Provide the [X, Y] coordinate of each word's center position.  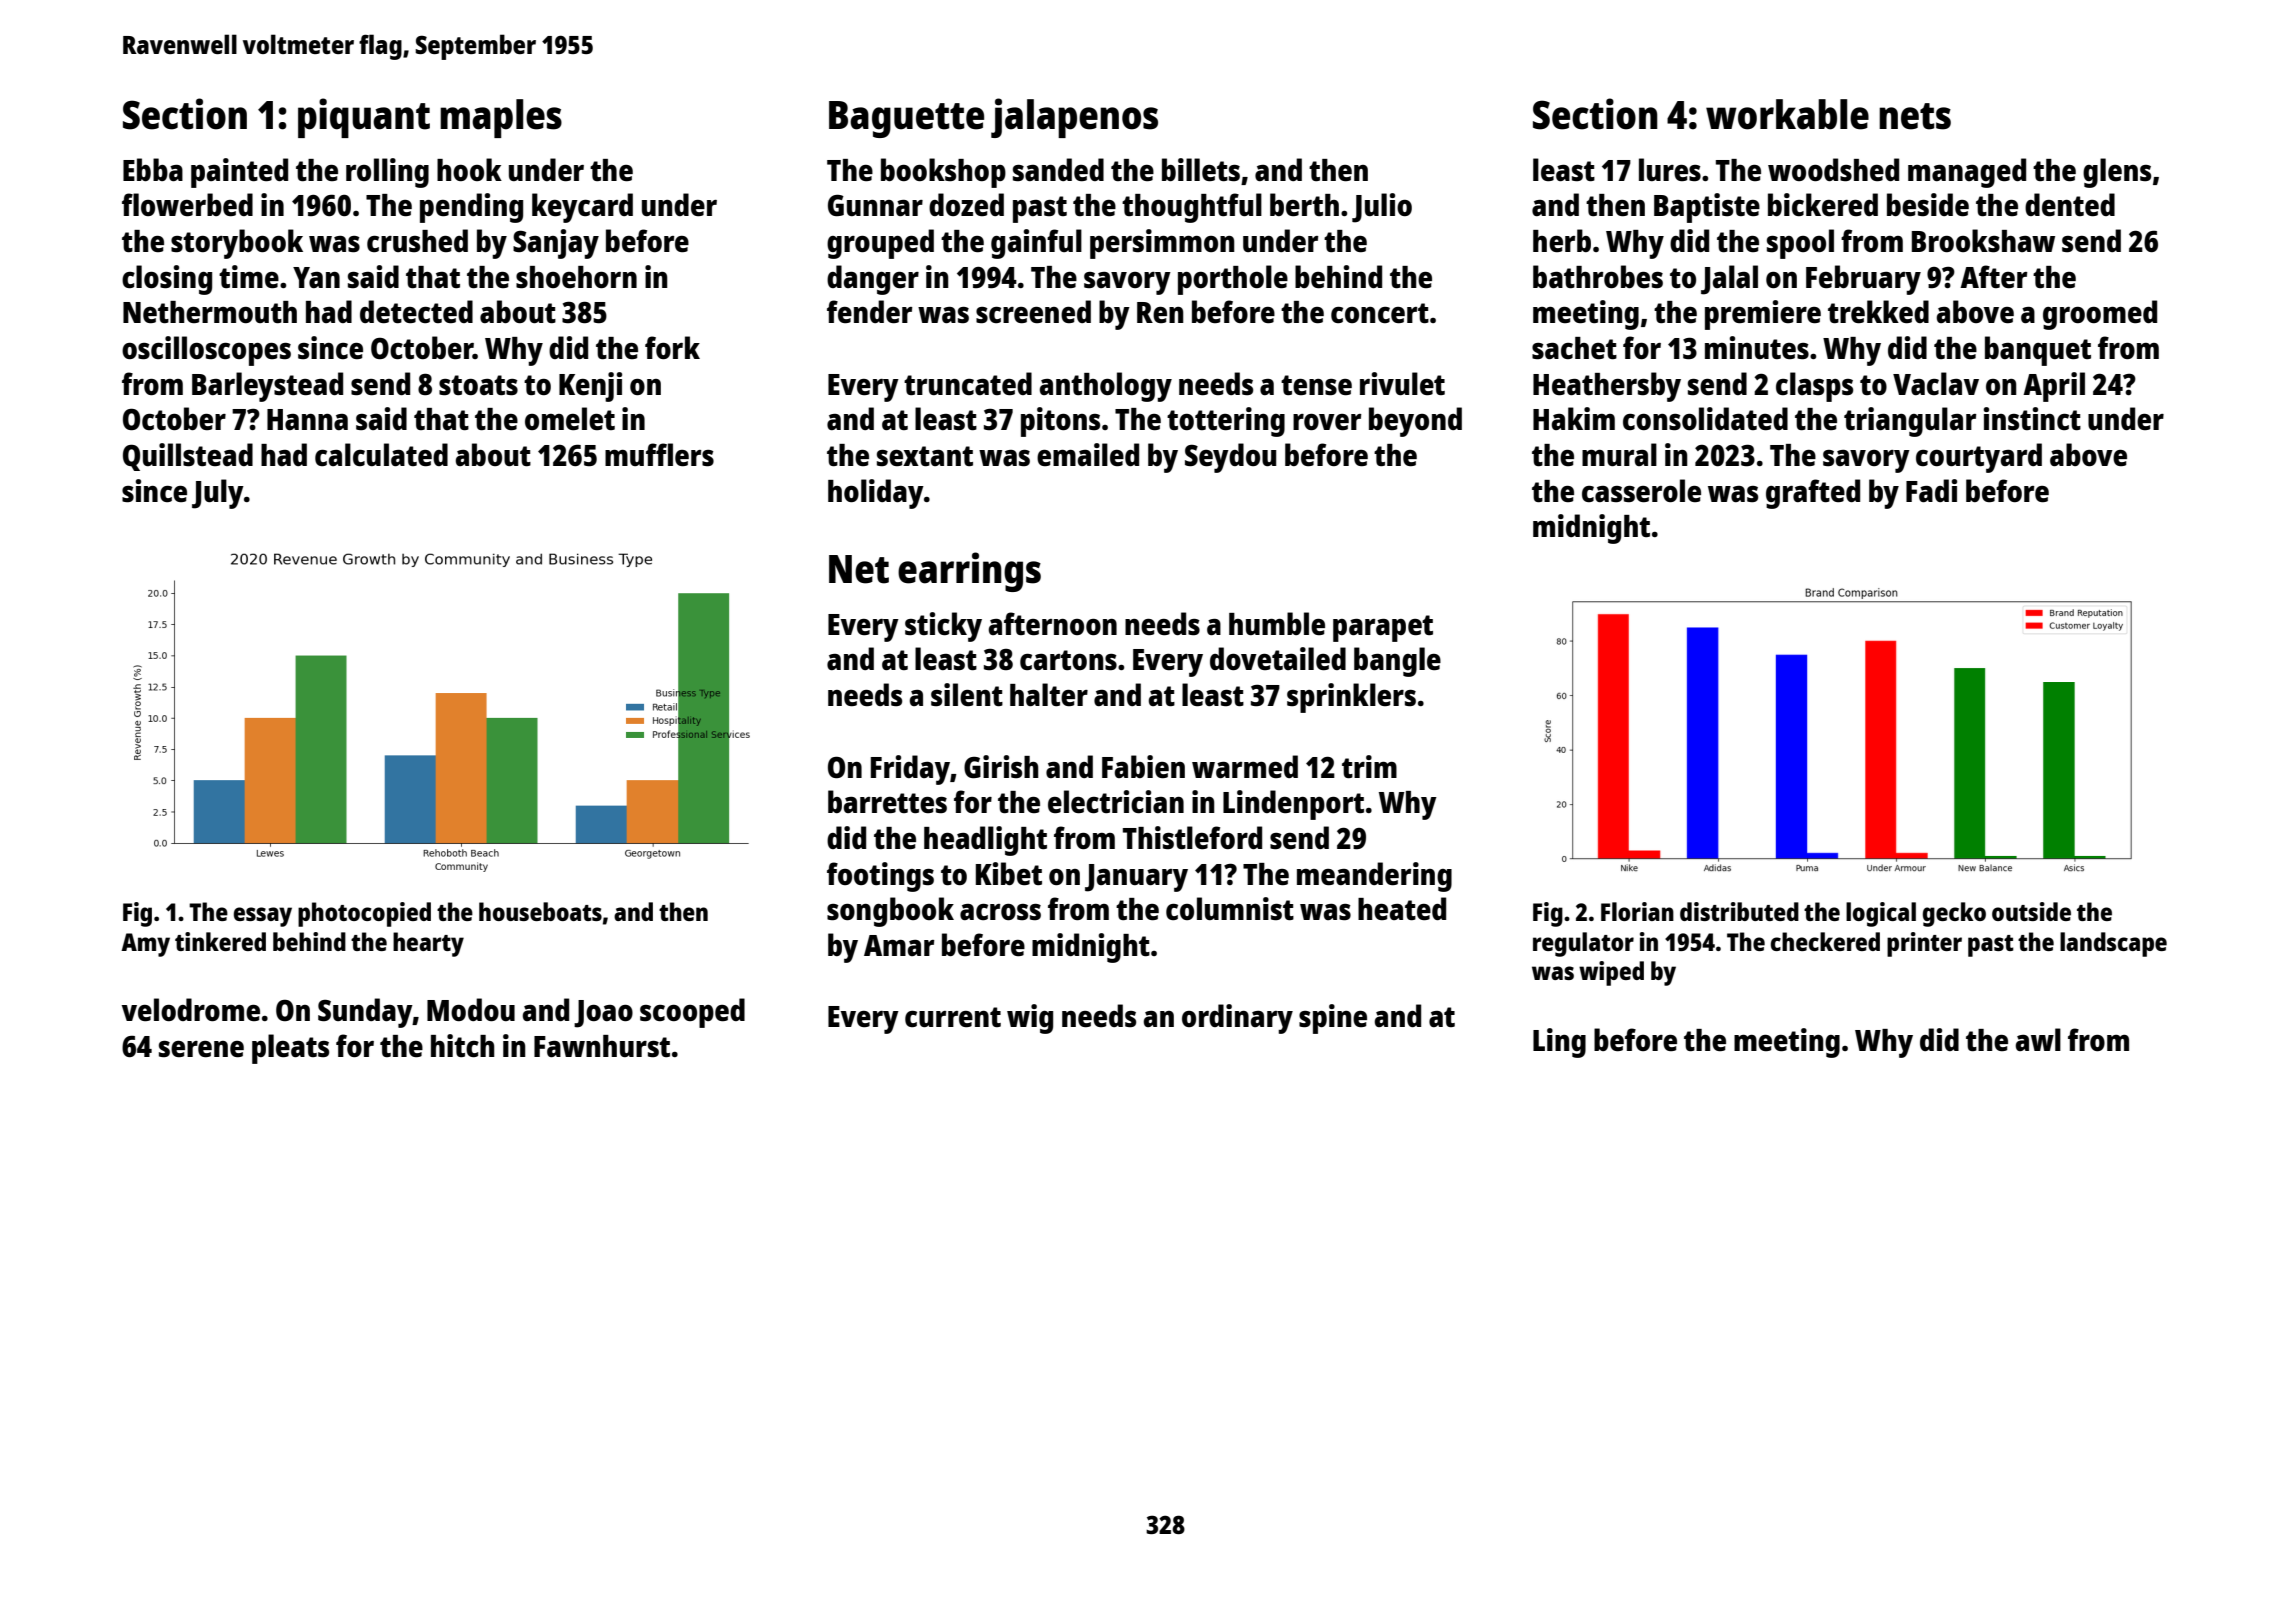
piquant [364, 118]
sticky [943, 627]
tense [1316, 385]
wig [1030, 1019]
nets [1915, 116]
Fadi [1931, 490]
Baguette [906, 119]
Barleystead [267, 387]
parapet [1383, 628]
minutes [1757, 348]
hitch [463, 1045]
